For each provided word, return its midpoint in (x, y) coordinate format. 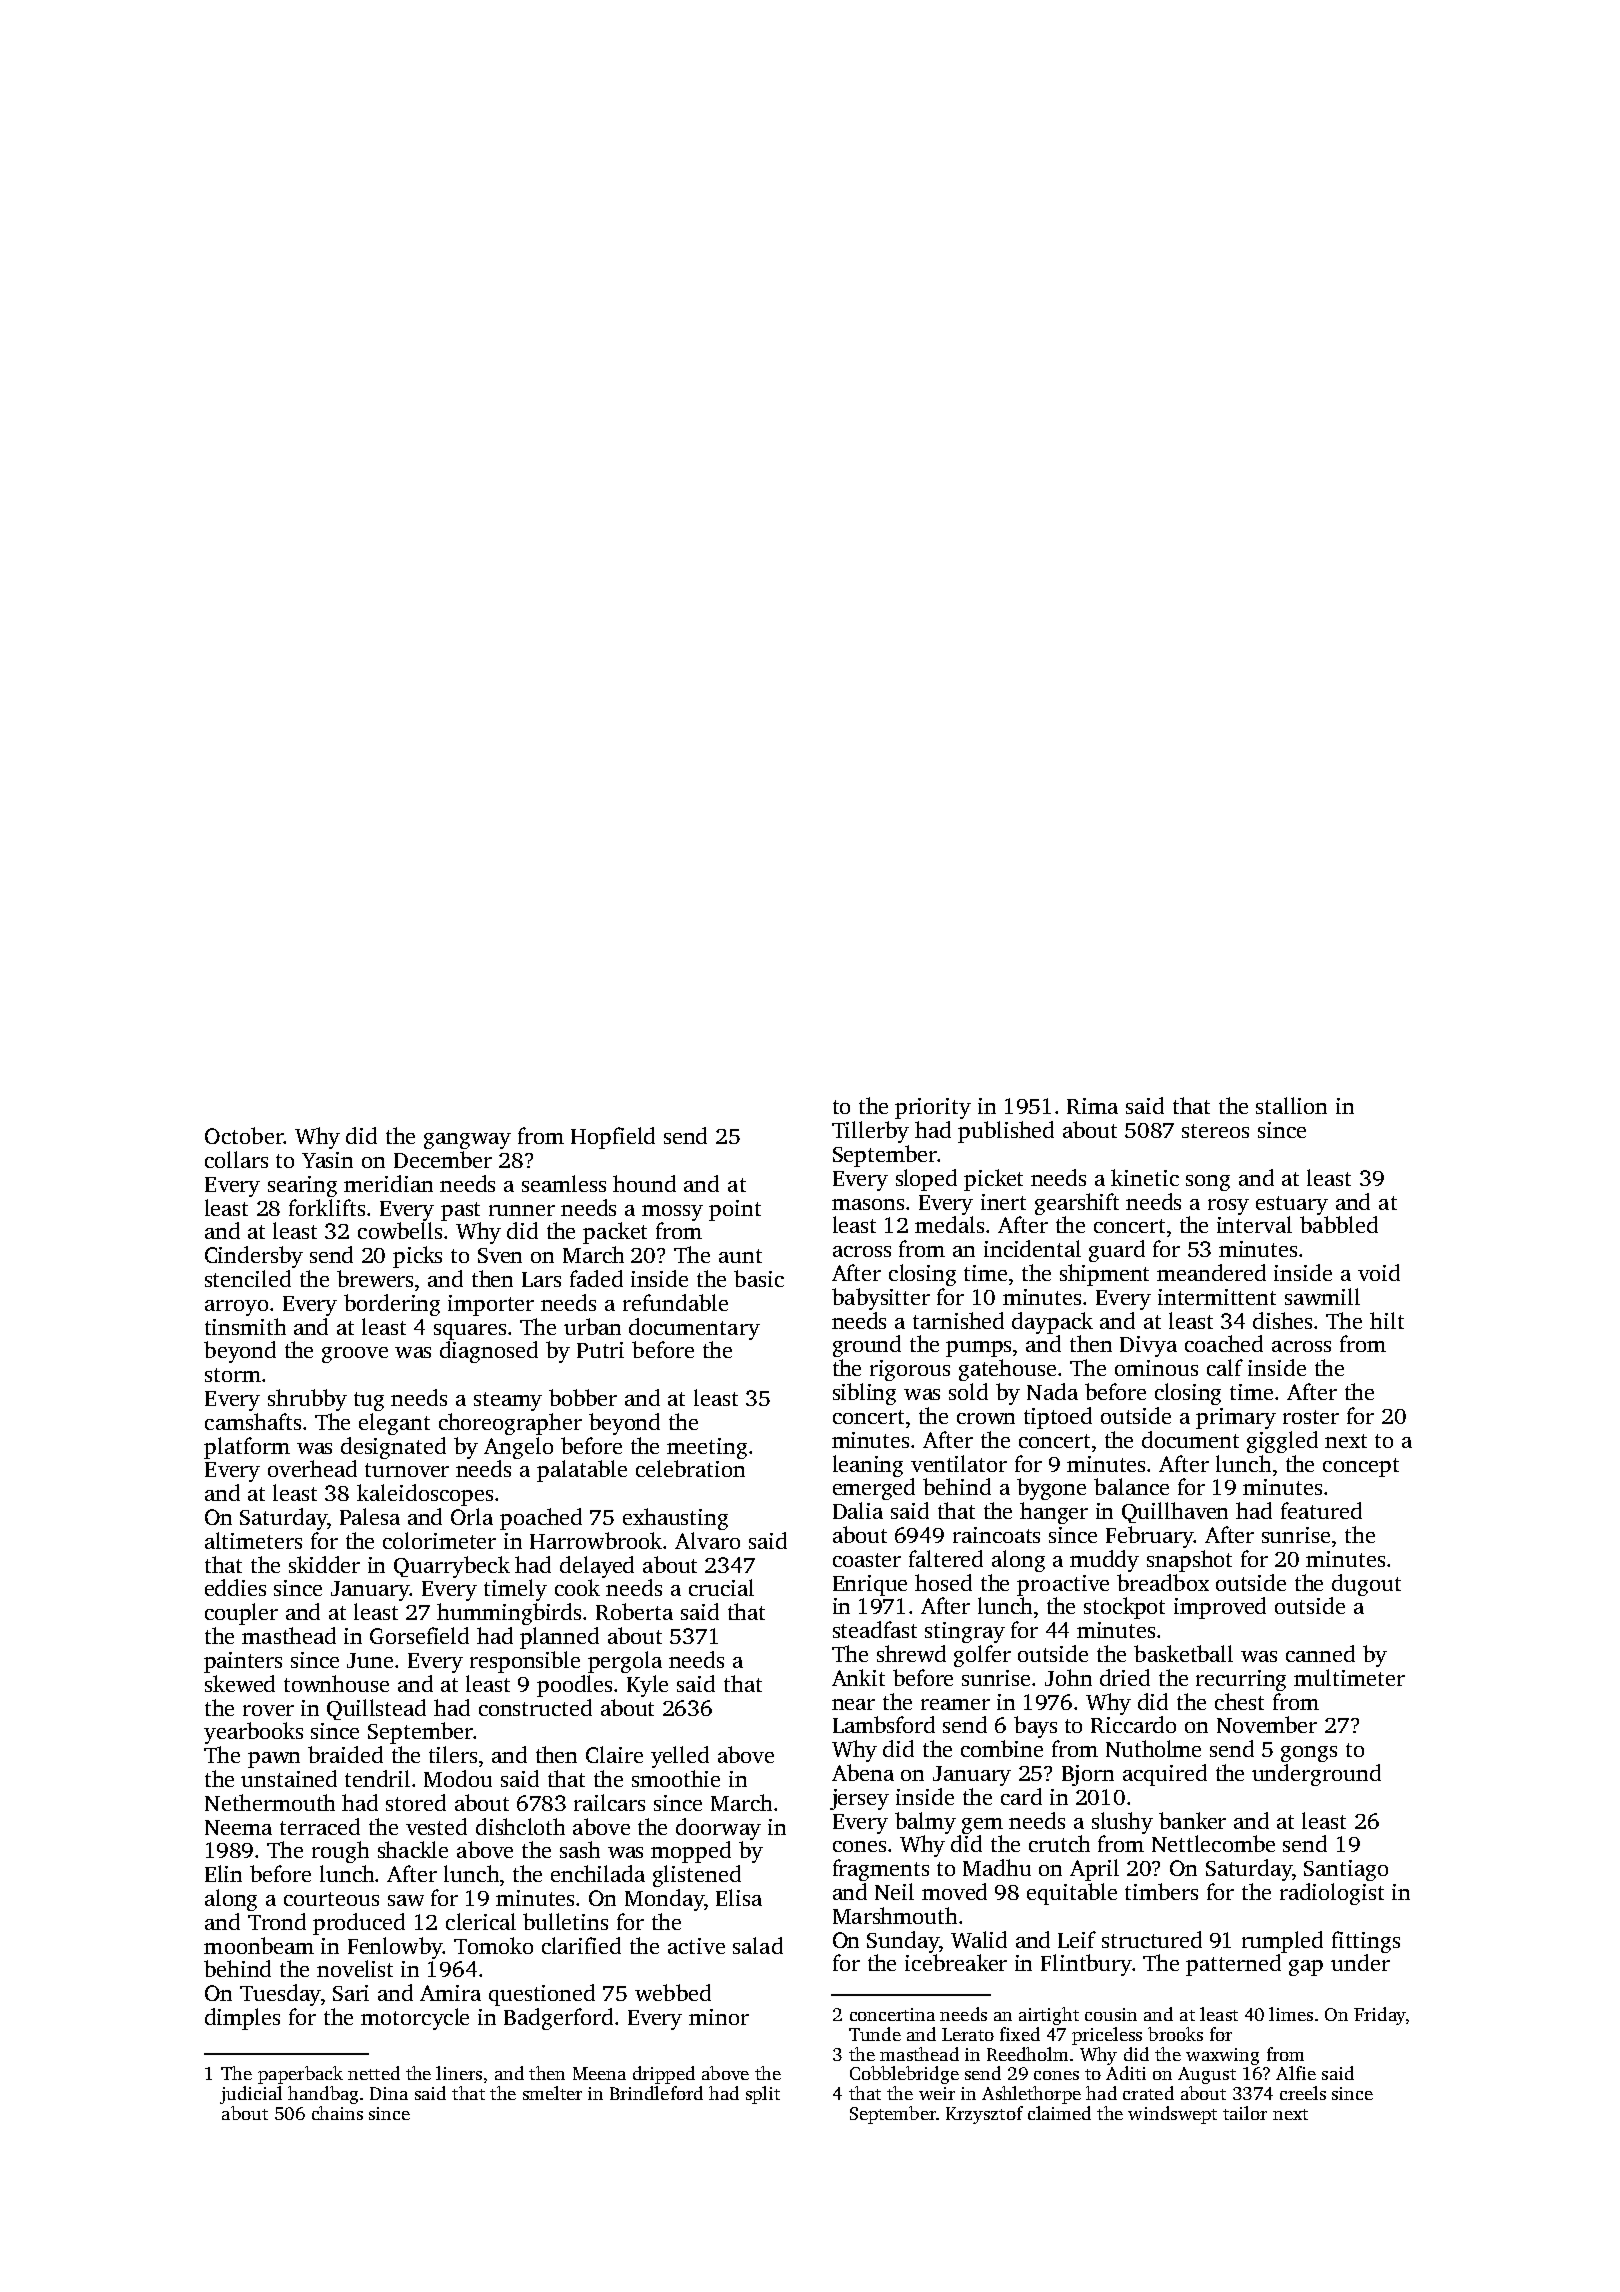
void (1379, 1272)
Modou (458, 1778)
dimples (242, 2019)
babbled (1339, 1224)
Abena (863, 1772)
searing (302, 1186)
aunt (740, 1256)
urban (592, 1326)
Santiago (1346, 1870)
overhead (312, 1468)
